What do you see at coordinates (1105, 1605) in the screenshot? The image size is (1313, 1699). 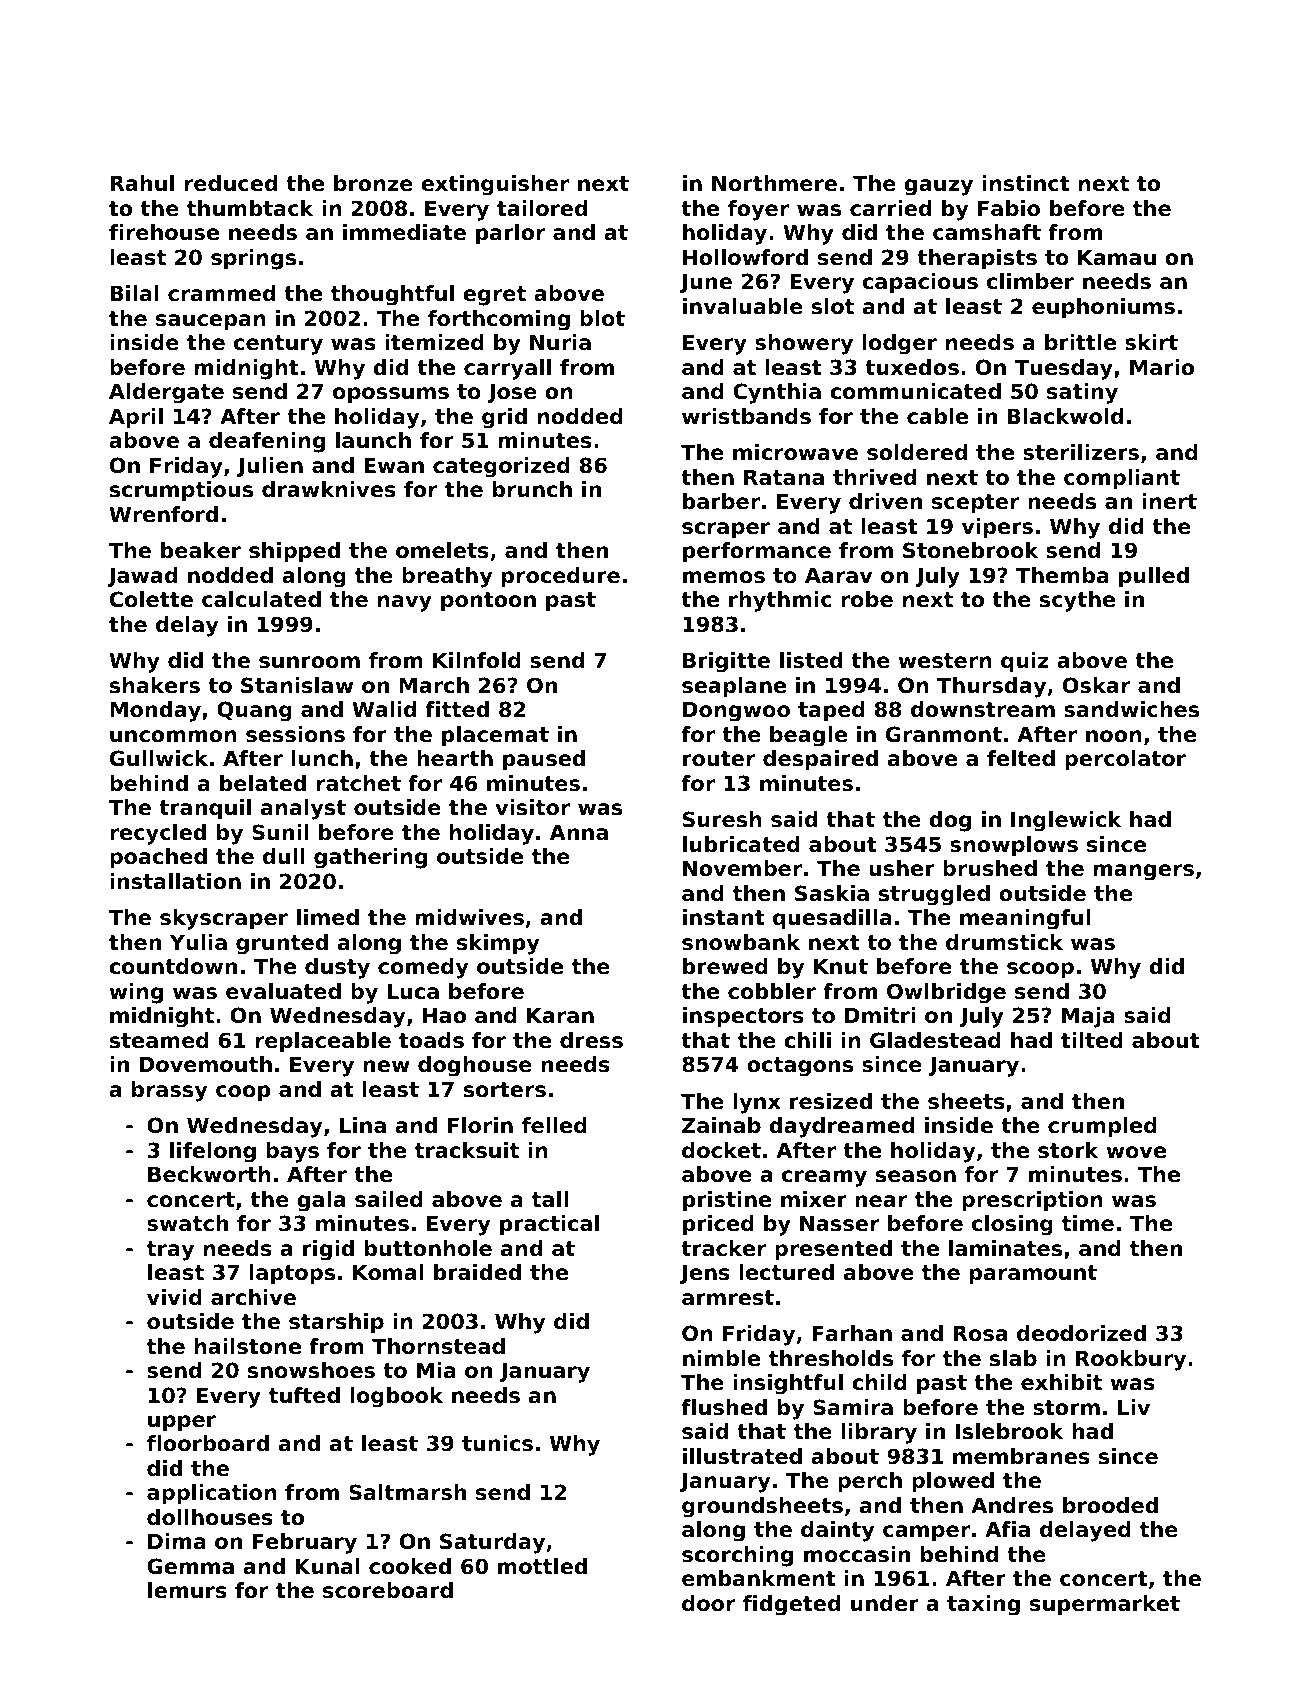 I see `supermarket` at bounding box center [1105, 1605].
